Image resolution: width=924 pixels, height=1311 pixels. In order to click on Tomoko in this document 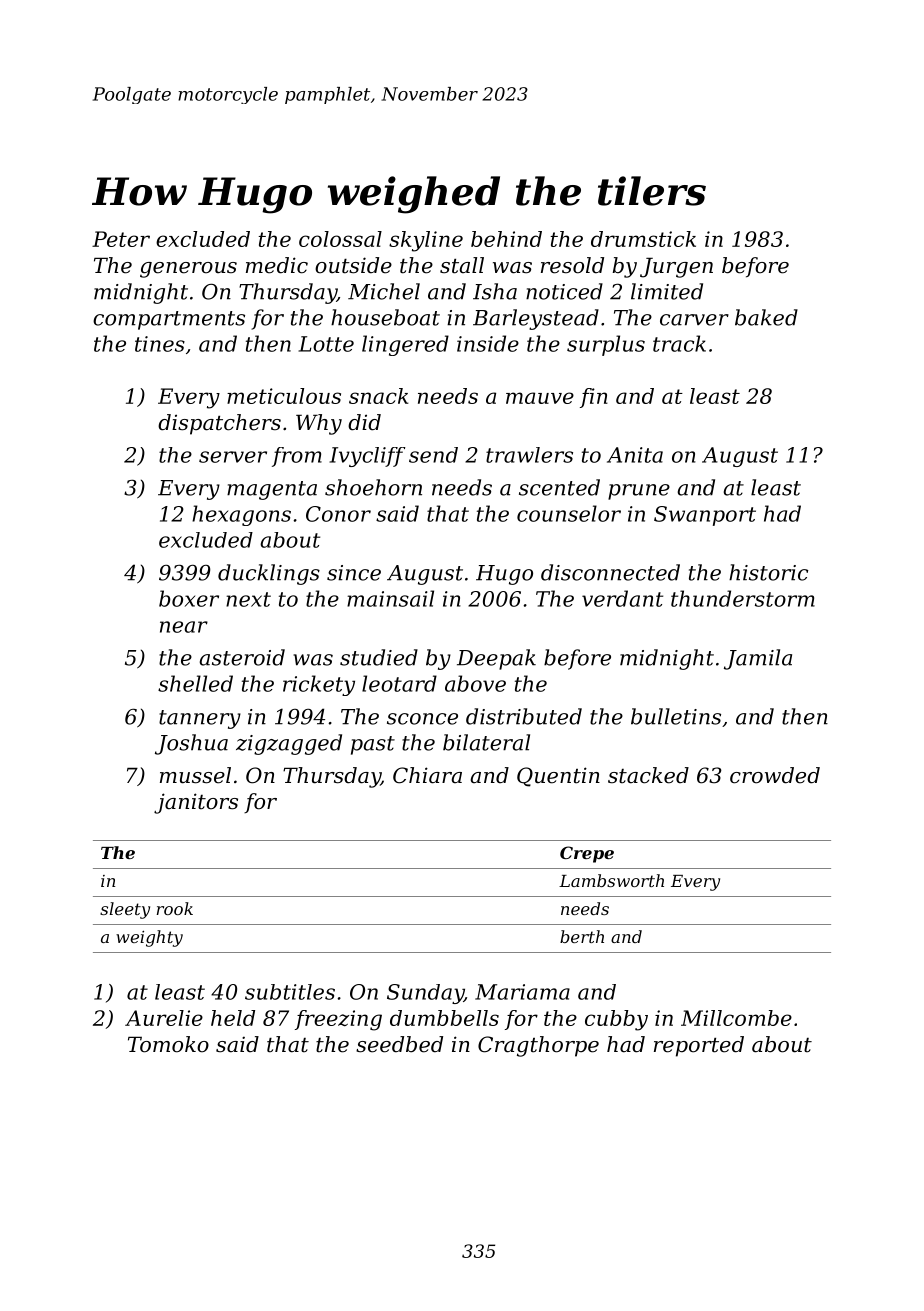, I will do `click(168, 1044)`.
